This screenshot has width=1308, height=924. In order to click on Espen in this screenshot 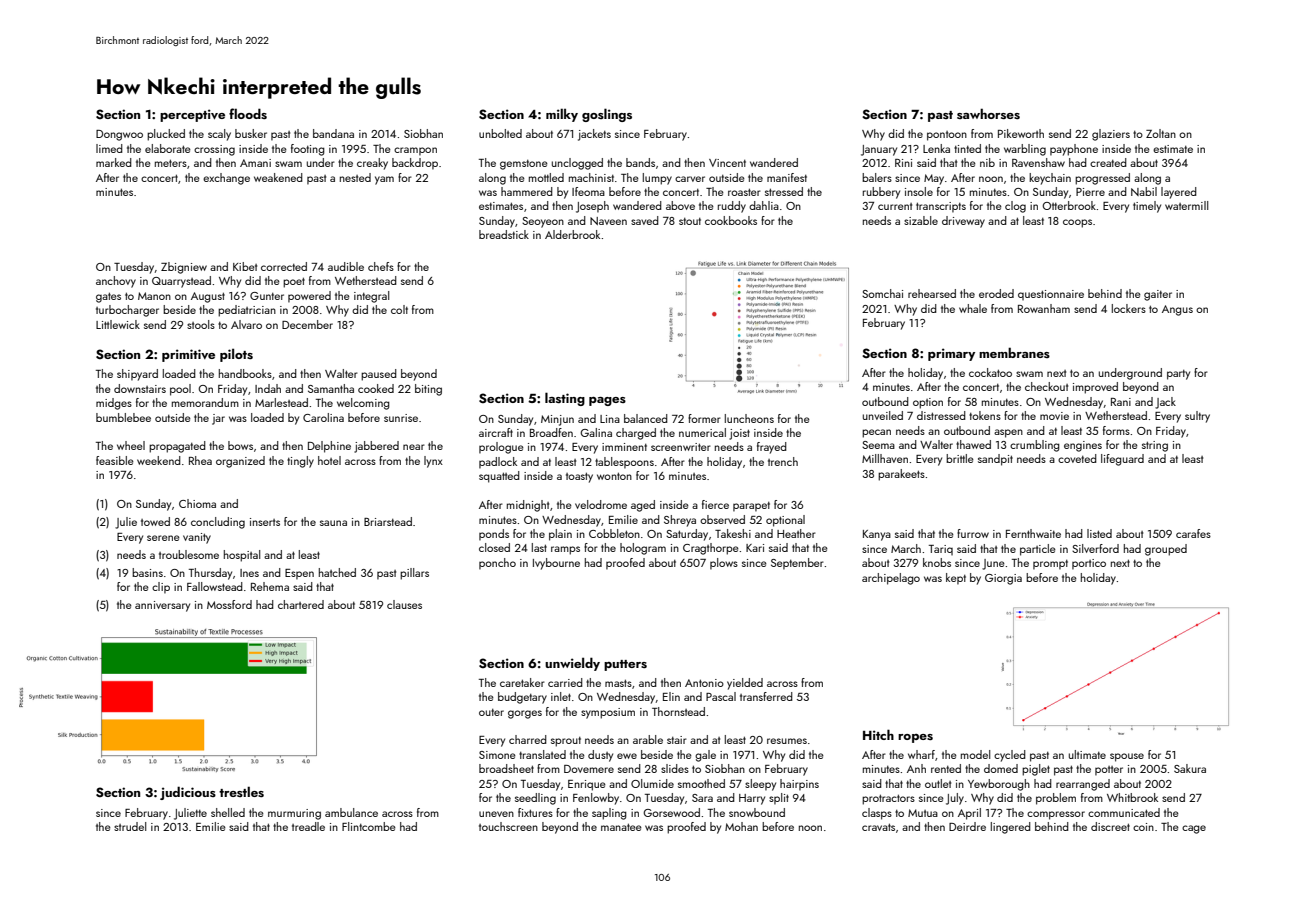, I will do `click(299, 574)`.
